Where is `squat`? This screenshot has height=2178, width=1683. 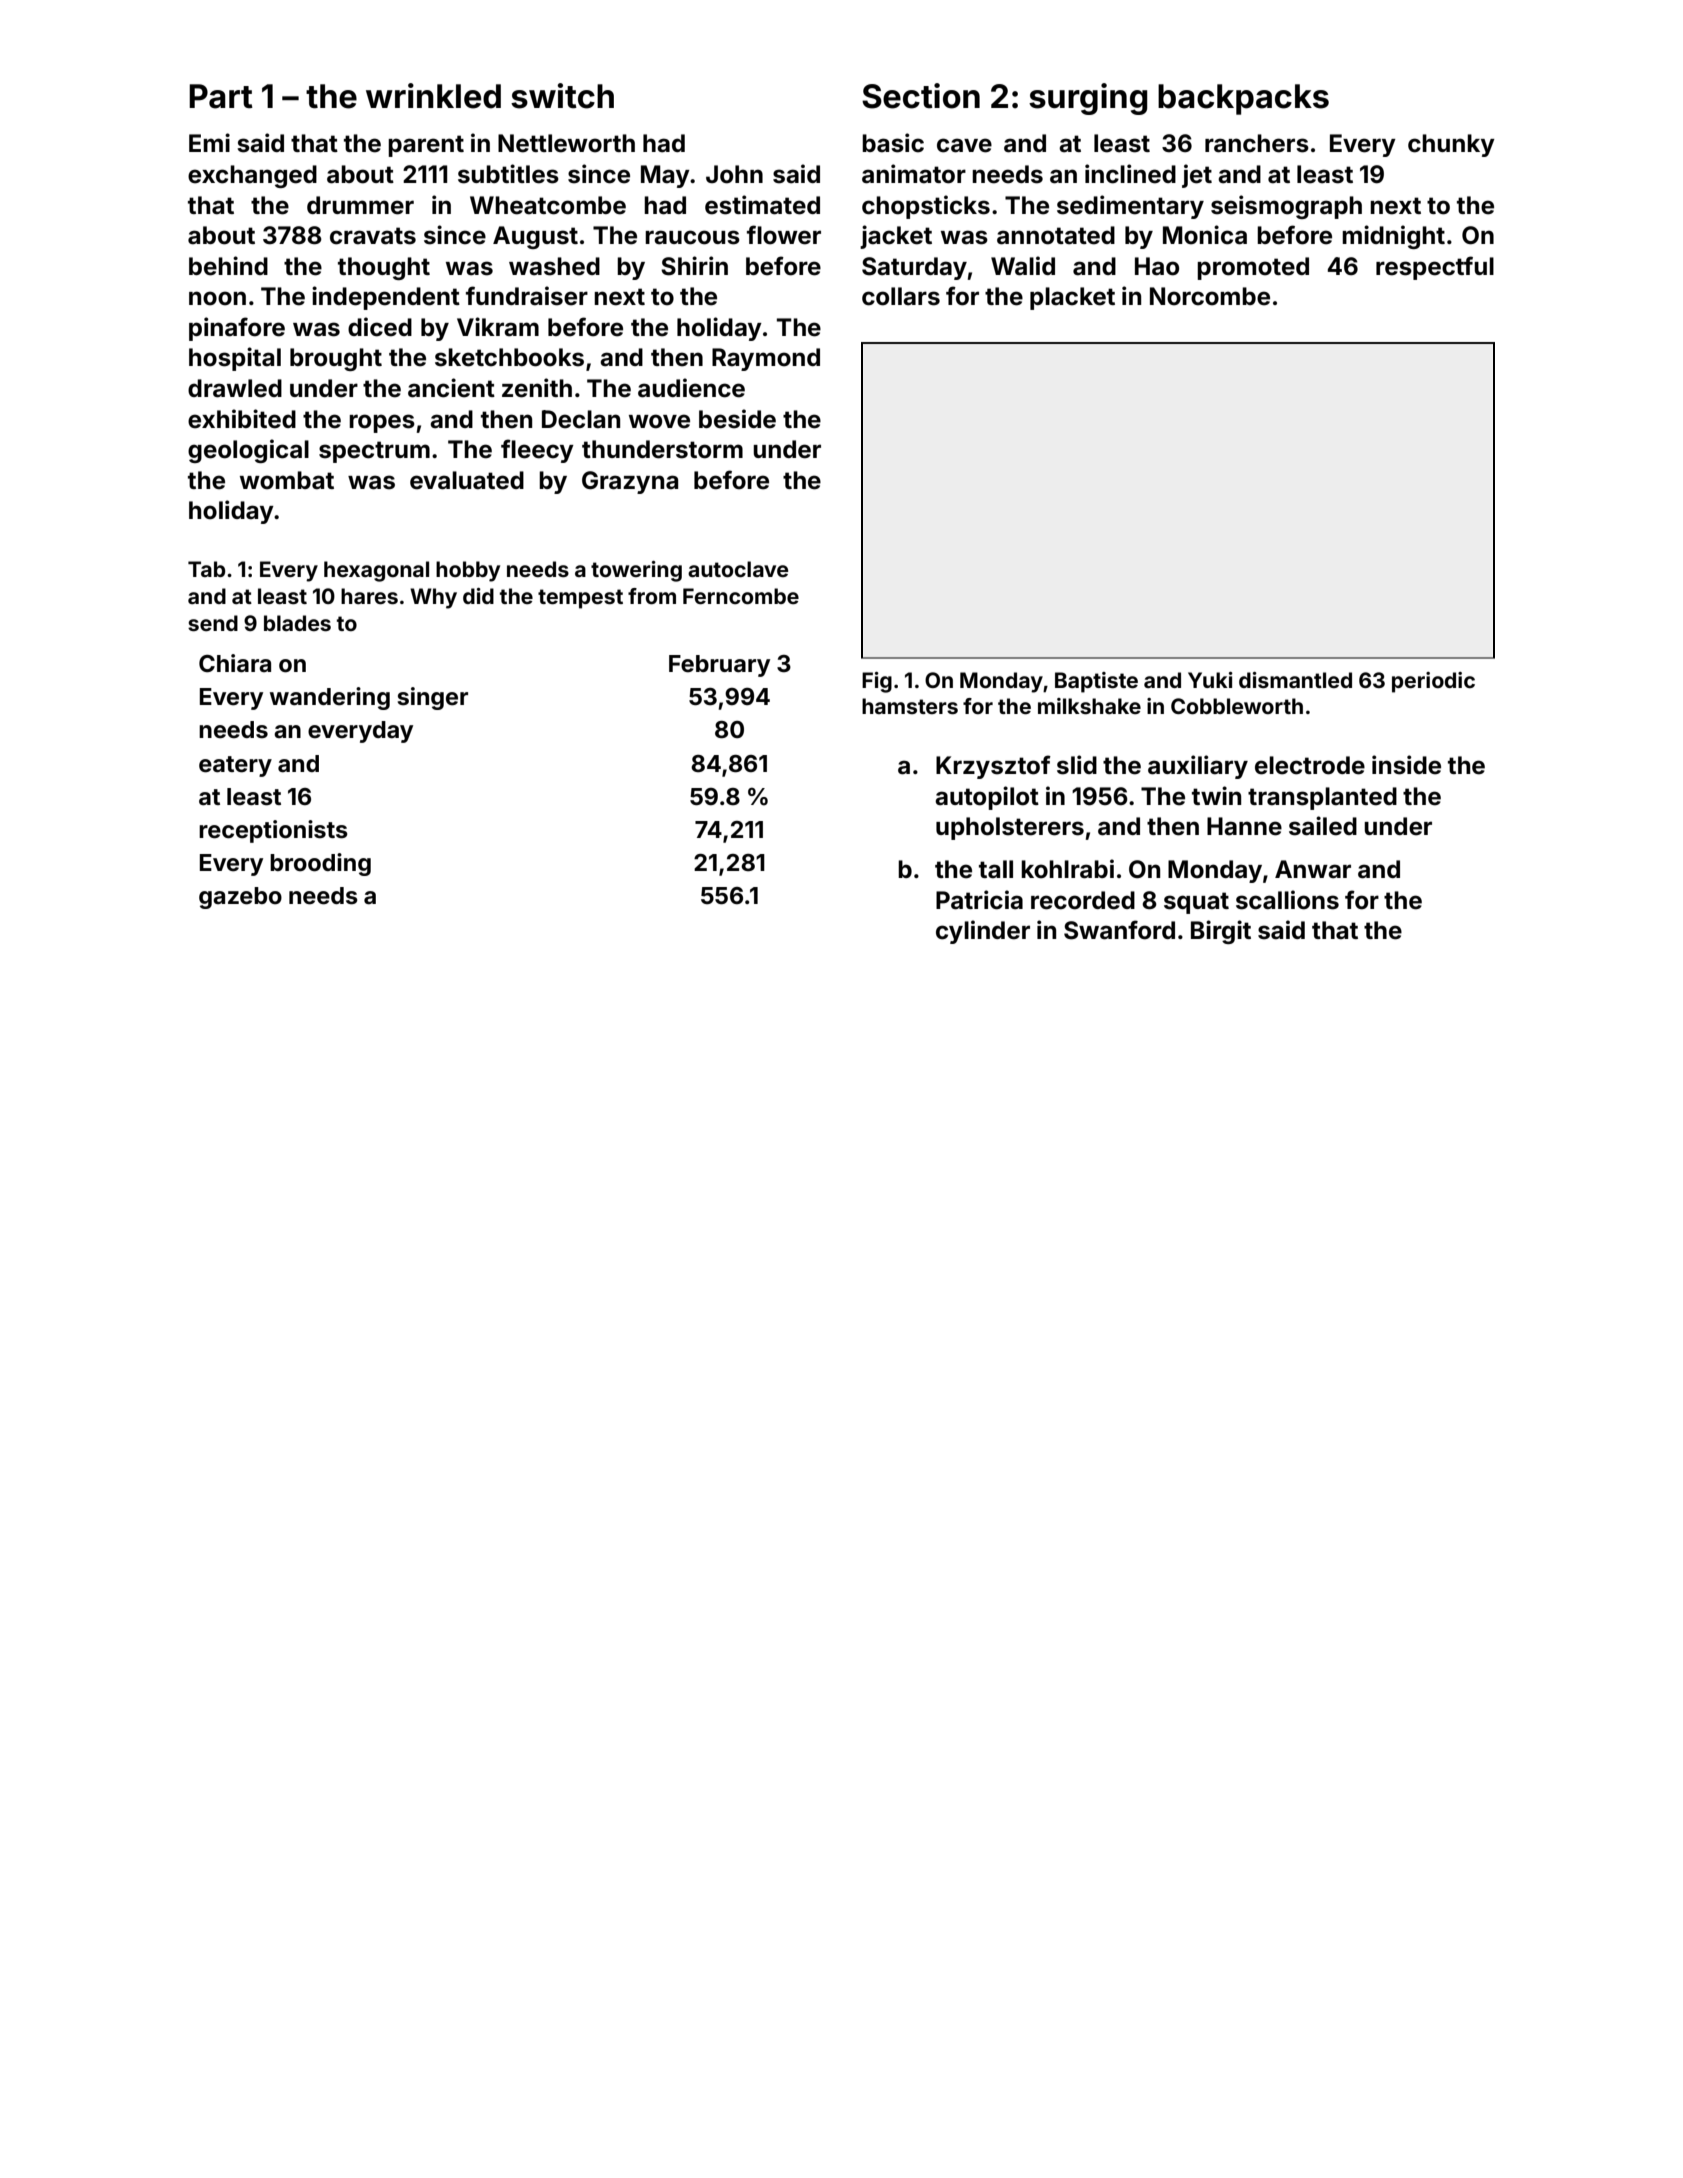
squat is located at coordinates (1196, 903).
